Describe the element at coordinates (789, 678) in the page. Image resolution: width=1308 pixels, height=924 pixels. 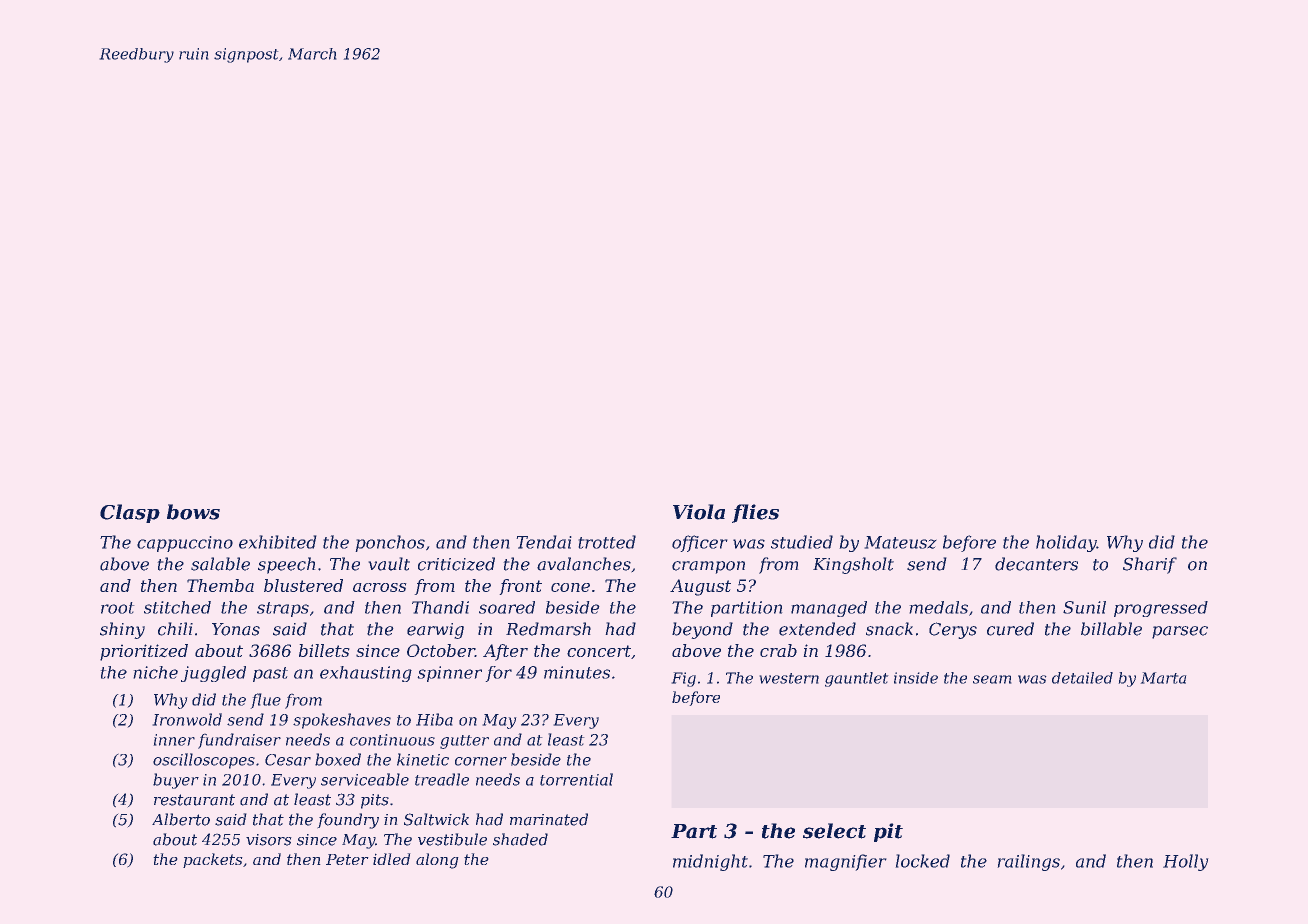
I see `western` at that location.
